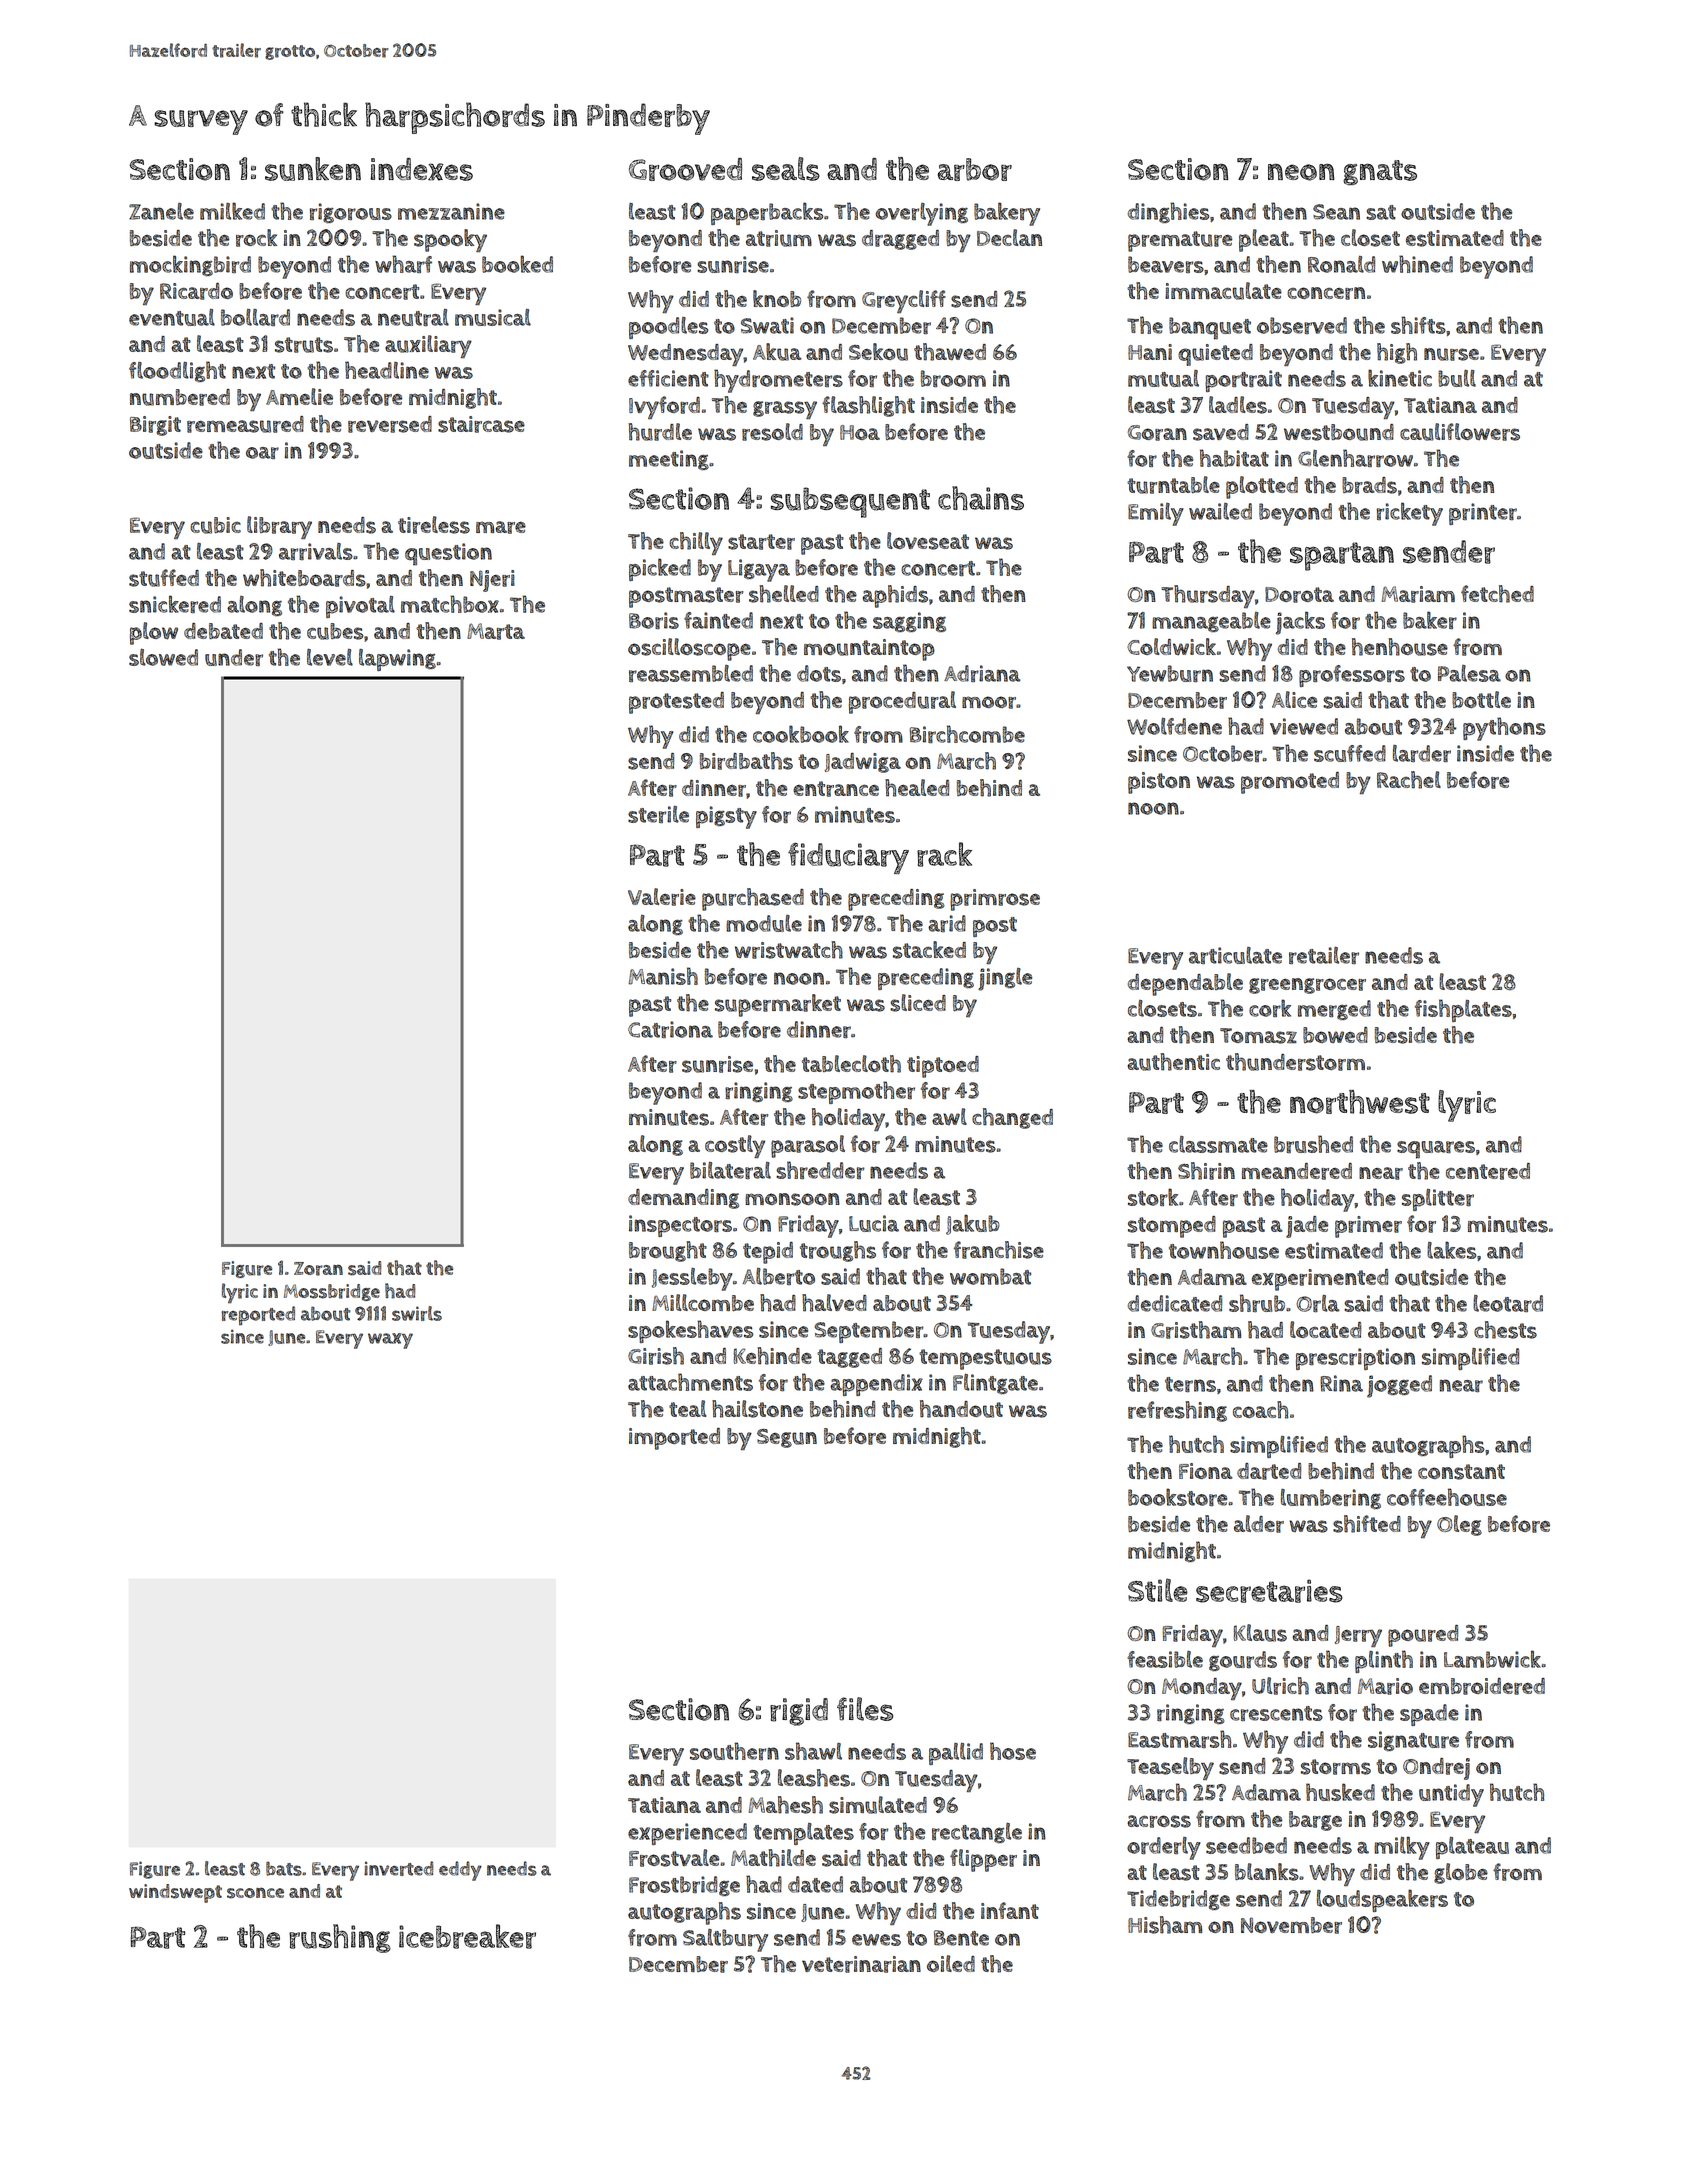  What do you see at coordinates (777, 352) in the document?
I see `Akua` at bounding box center [777, 352].
